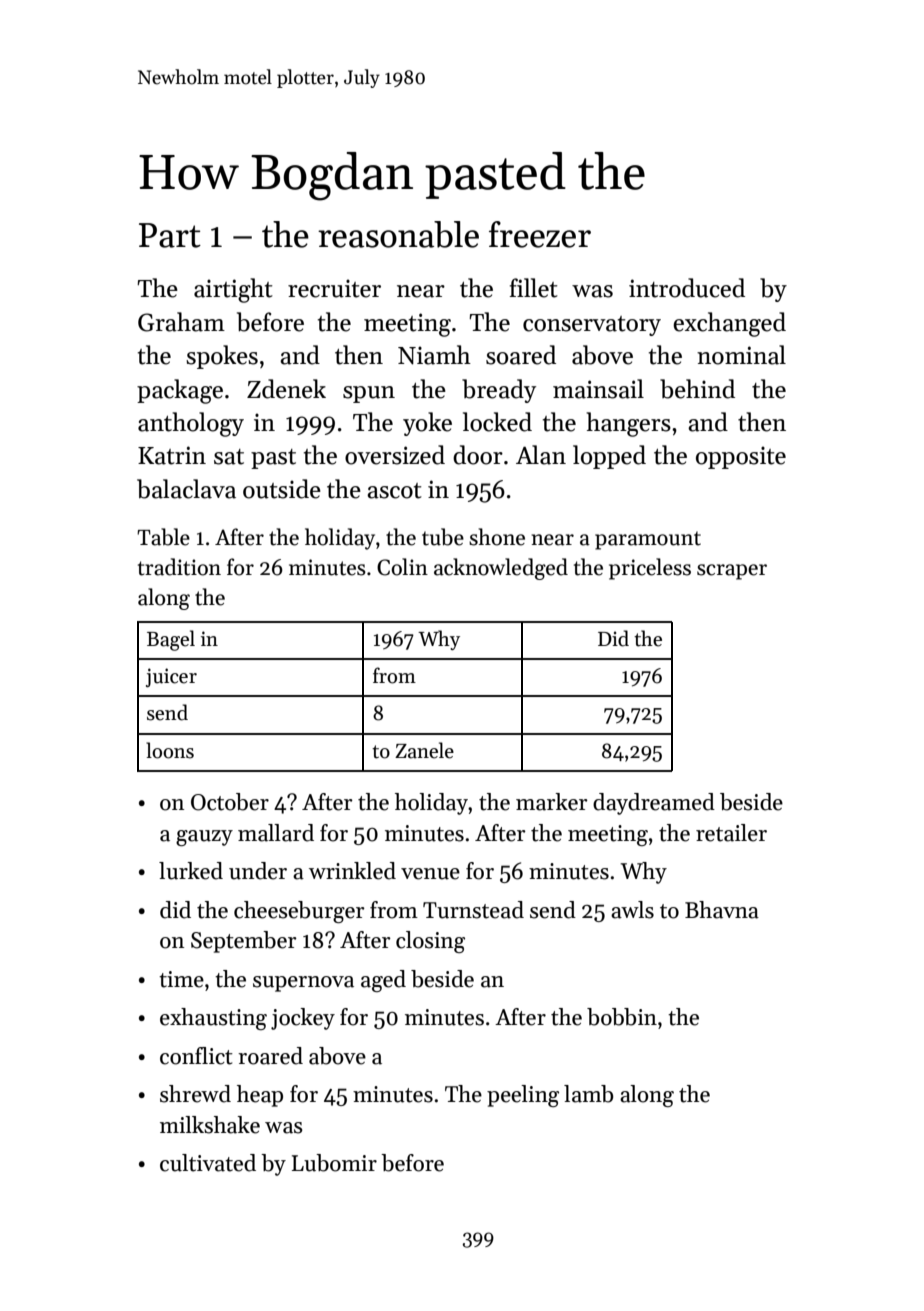  Describe the element at coordinates (208, 1163) in the screenshot. I see `cultivated` at that location.
